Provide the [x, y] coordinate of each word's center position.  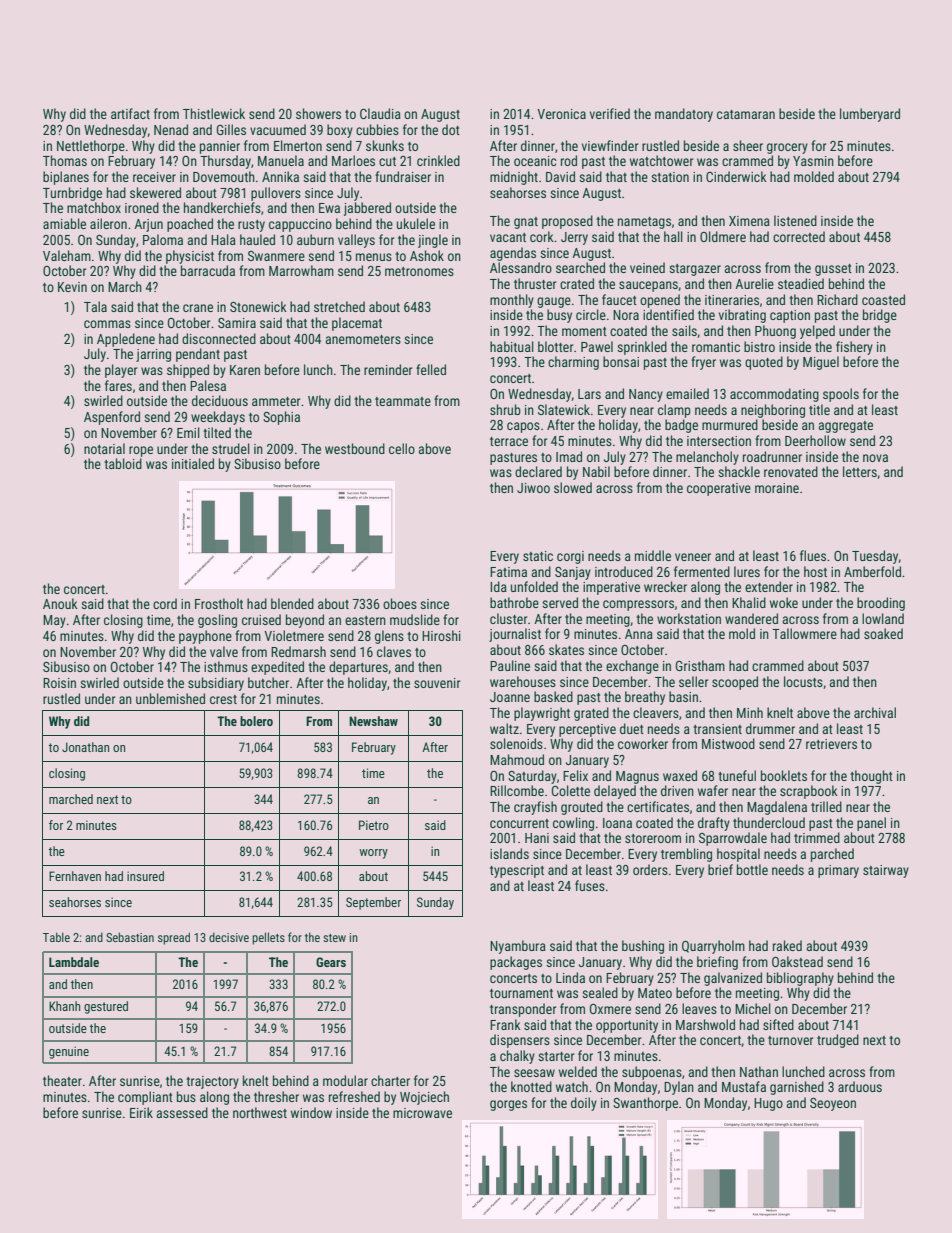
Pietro [374, 825]
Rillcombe [517, 790]
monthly [512, 301]
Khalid [749, 602]
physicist [190, 257]
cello [402, 448]
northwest [260, 1112]
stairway [886, 871]
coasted [883, 299]
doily [584, 1104]
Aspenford [112, 418]
